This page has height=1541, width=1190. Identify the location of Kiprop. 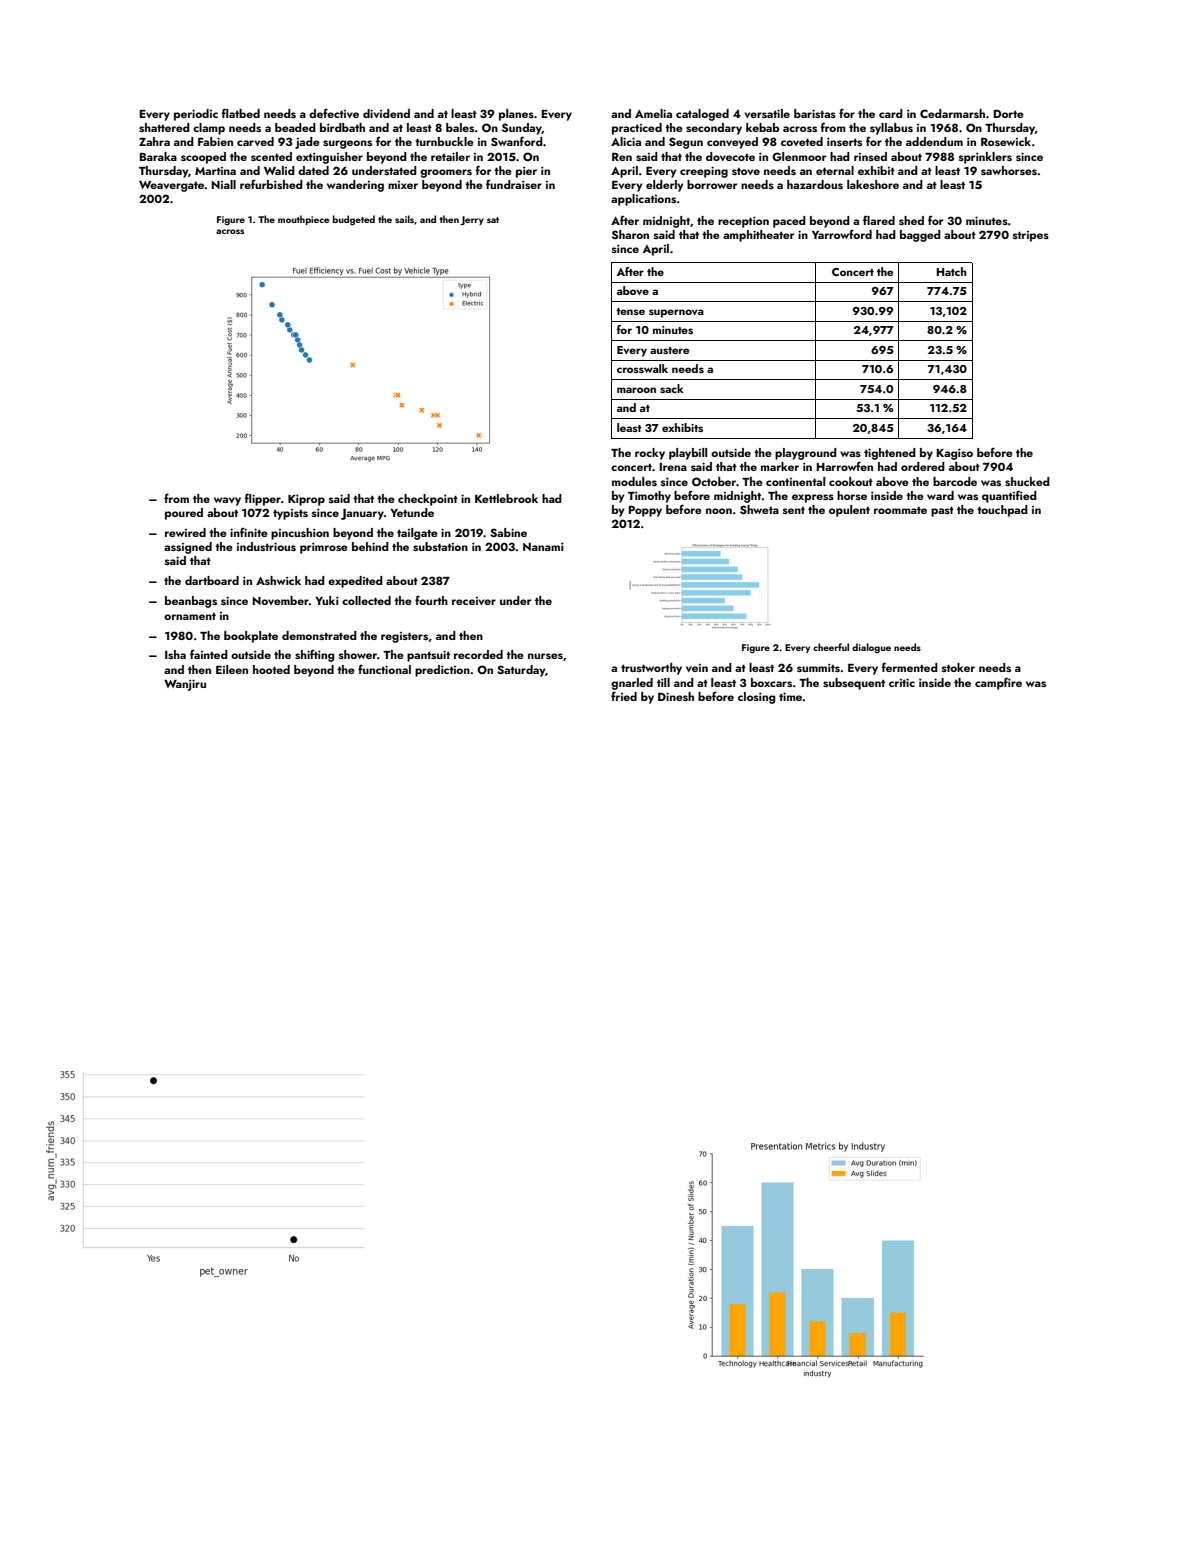
(306, 500).
